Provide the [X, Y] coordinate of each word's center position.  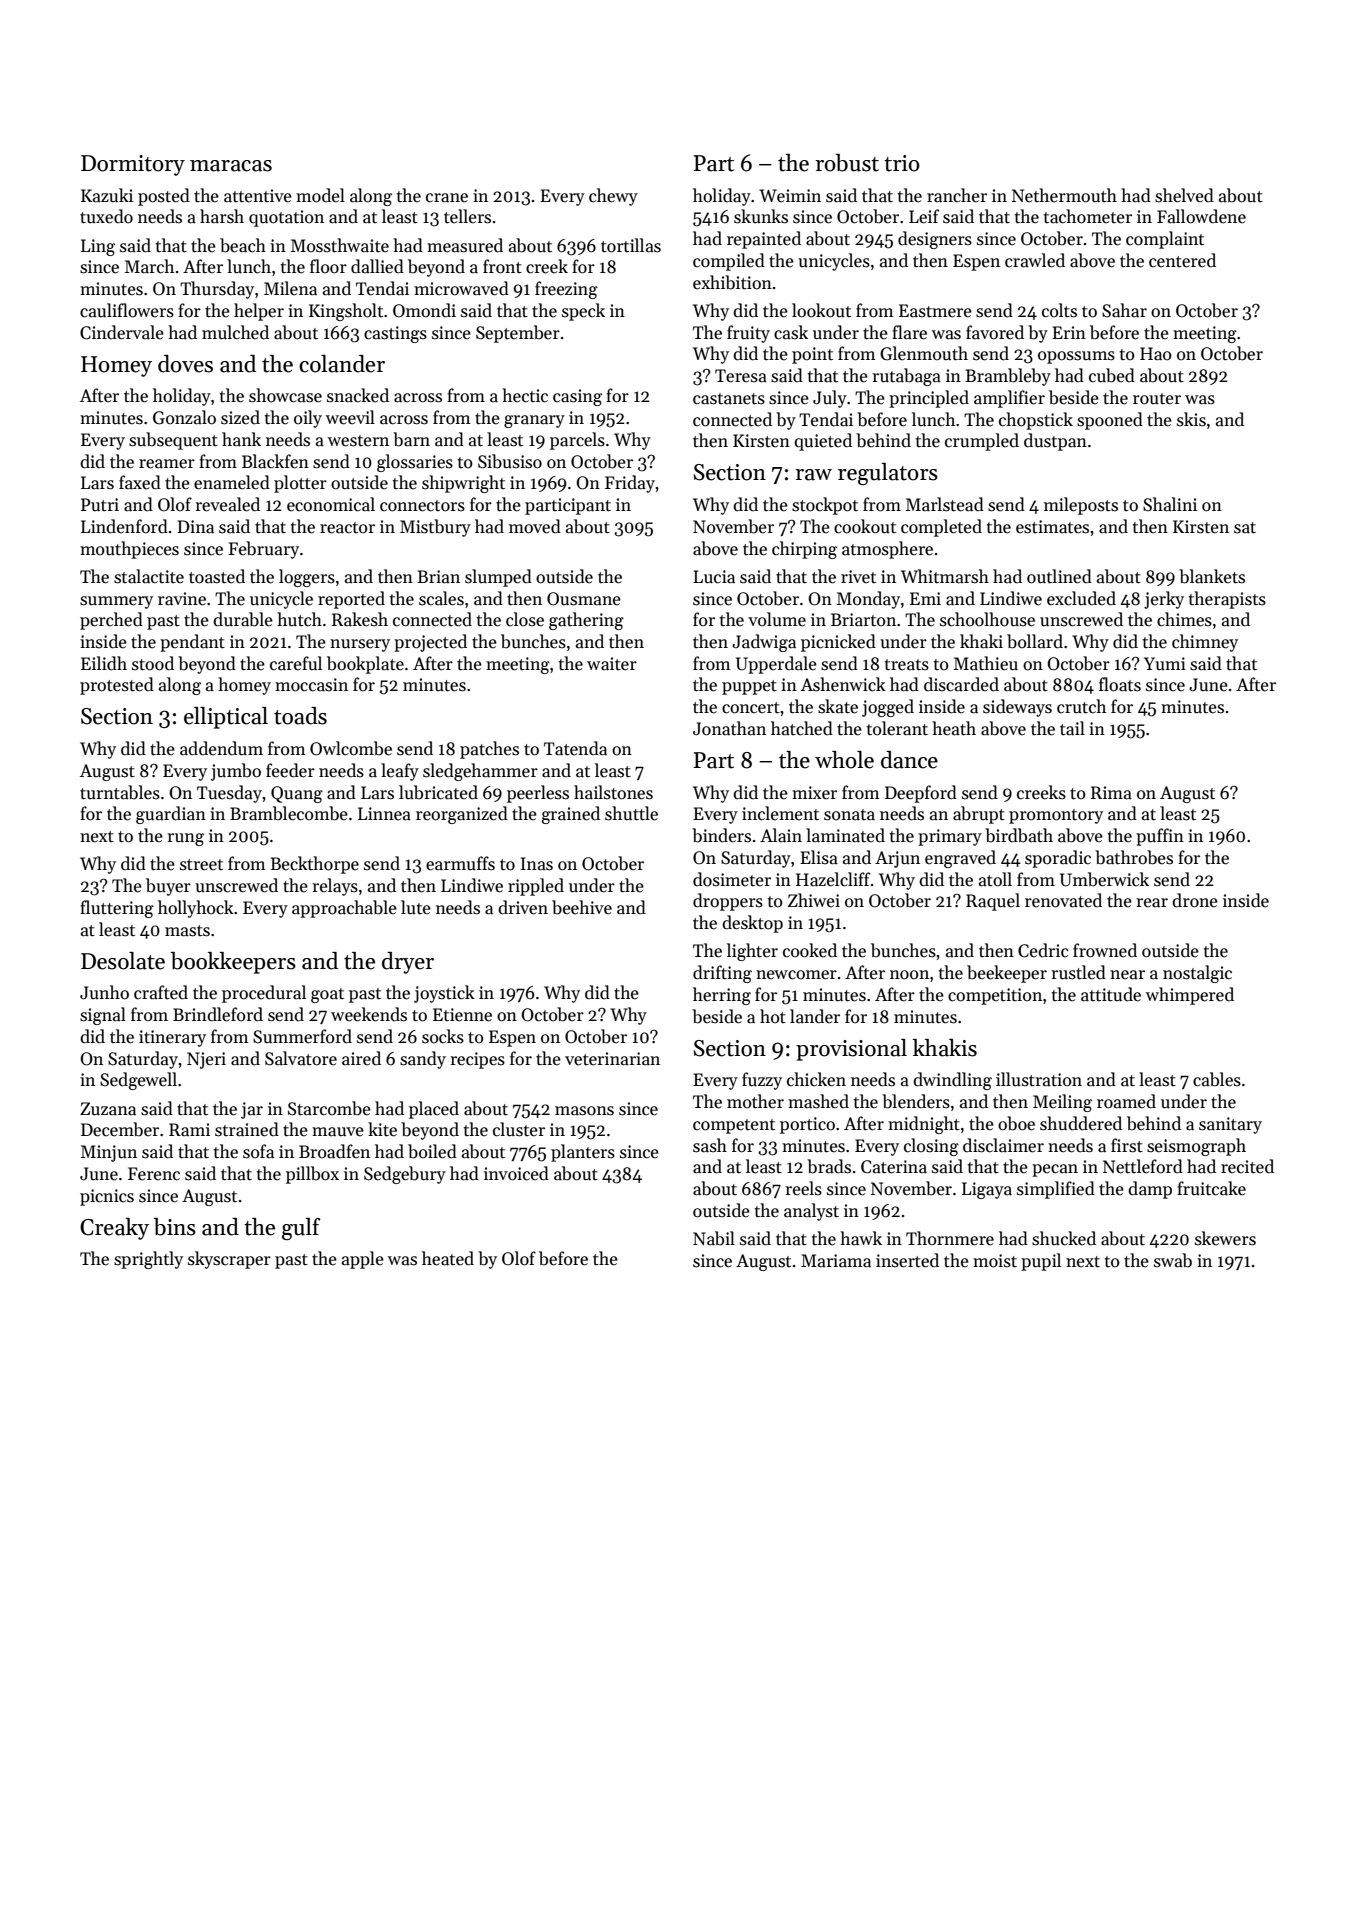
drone [1195, 900]
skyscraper [229, 1260]
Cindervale [122, 332]
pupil [1041, 1262]
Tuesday [229, 794]
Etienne [462, 1015]
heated [448, 1258]
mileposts [1081, 506]
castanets [729, 399]
